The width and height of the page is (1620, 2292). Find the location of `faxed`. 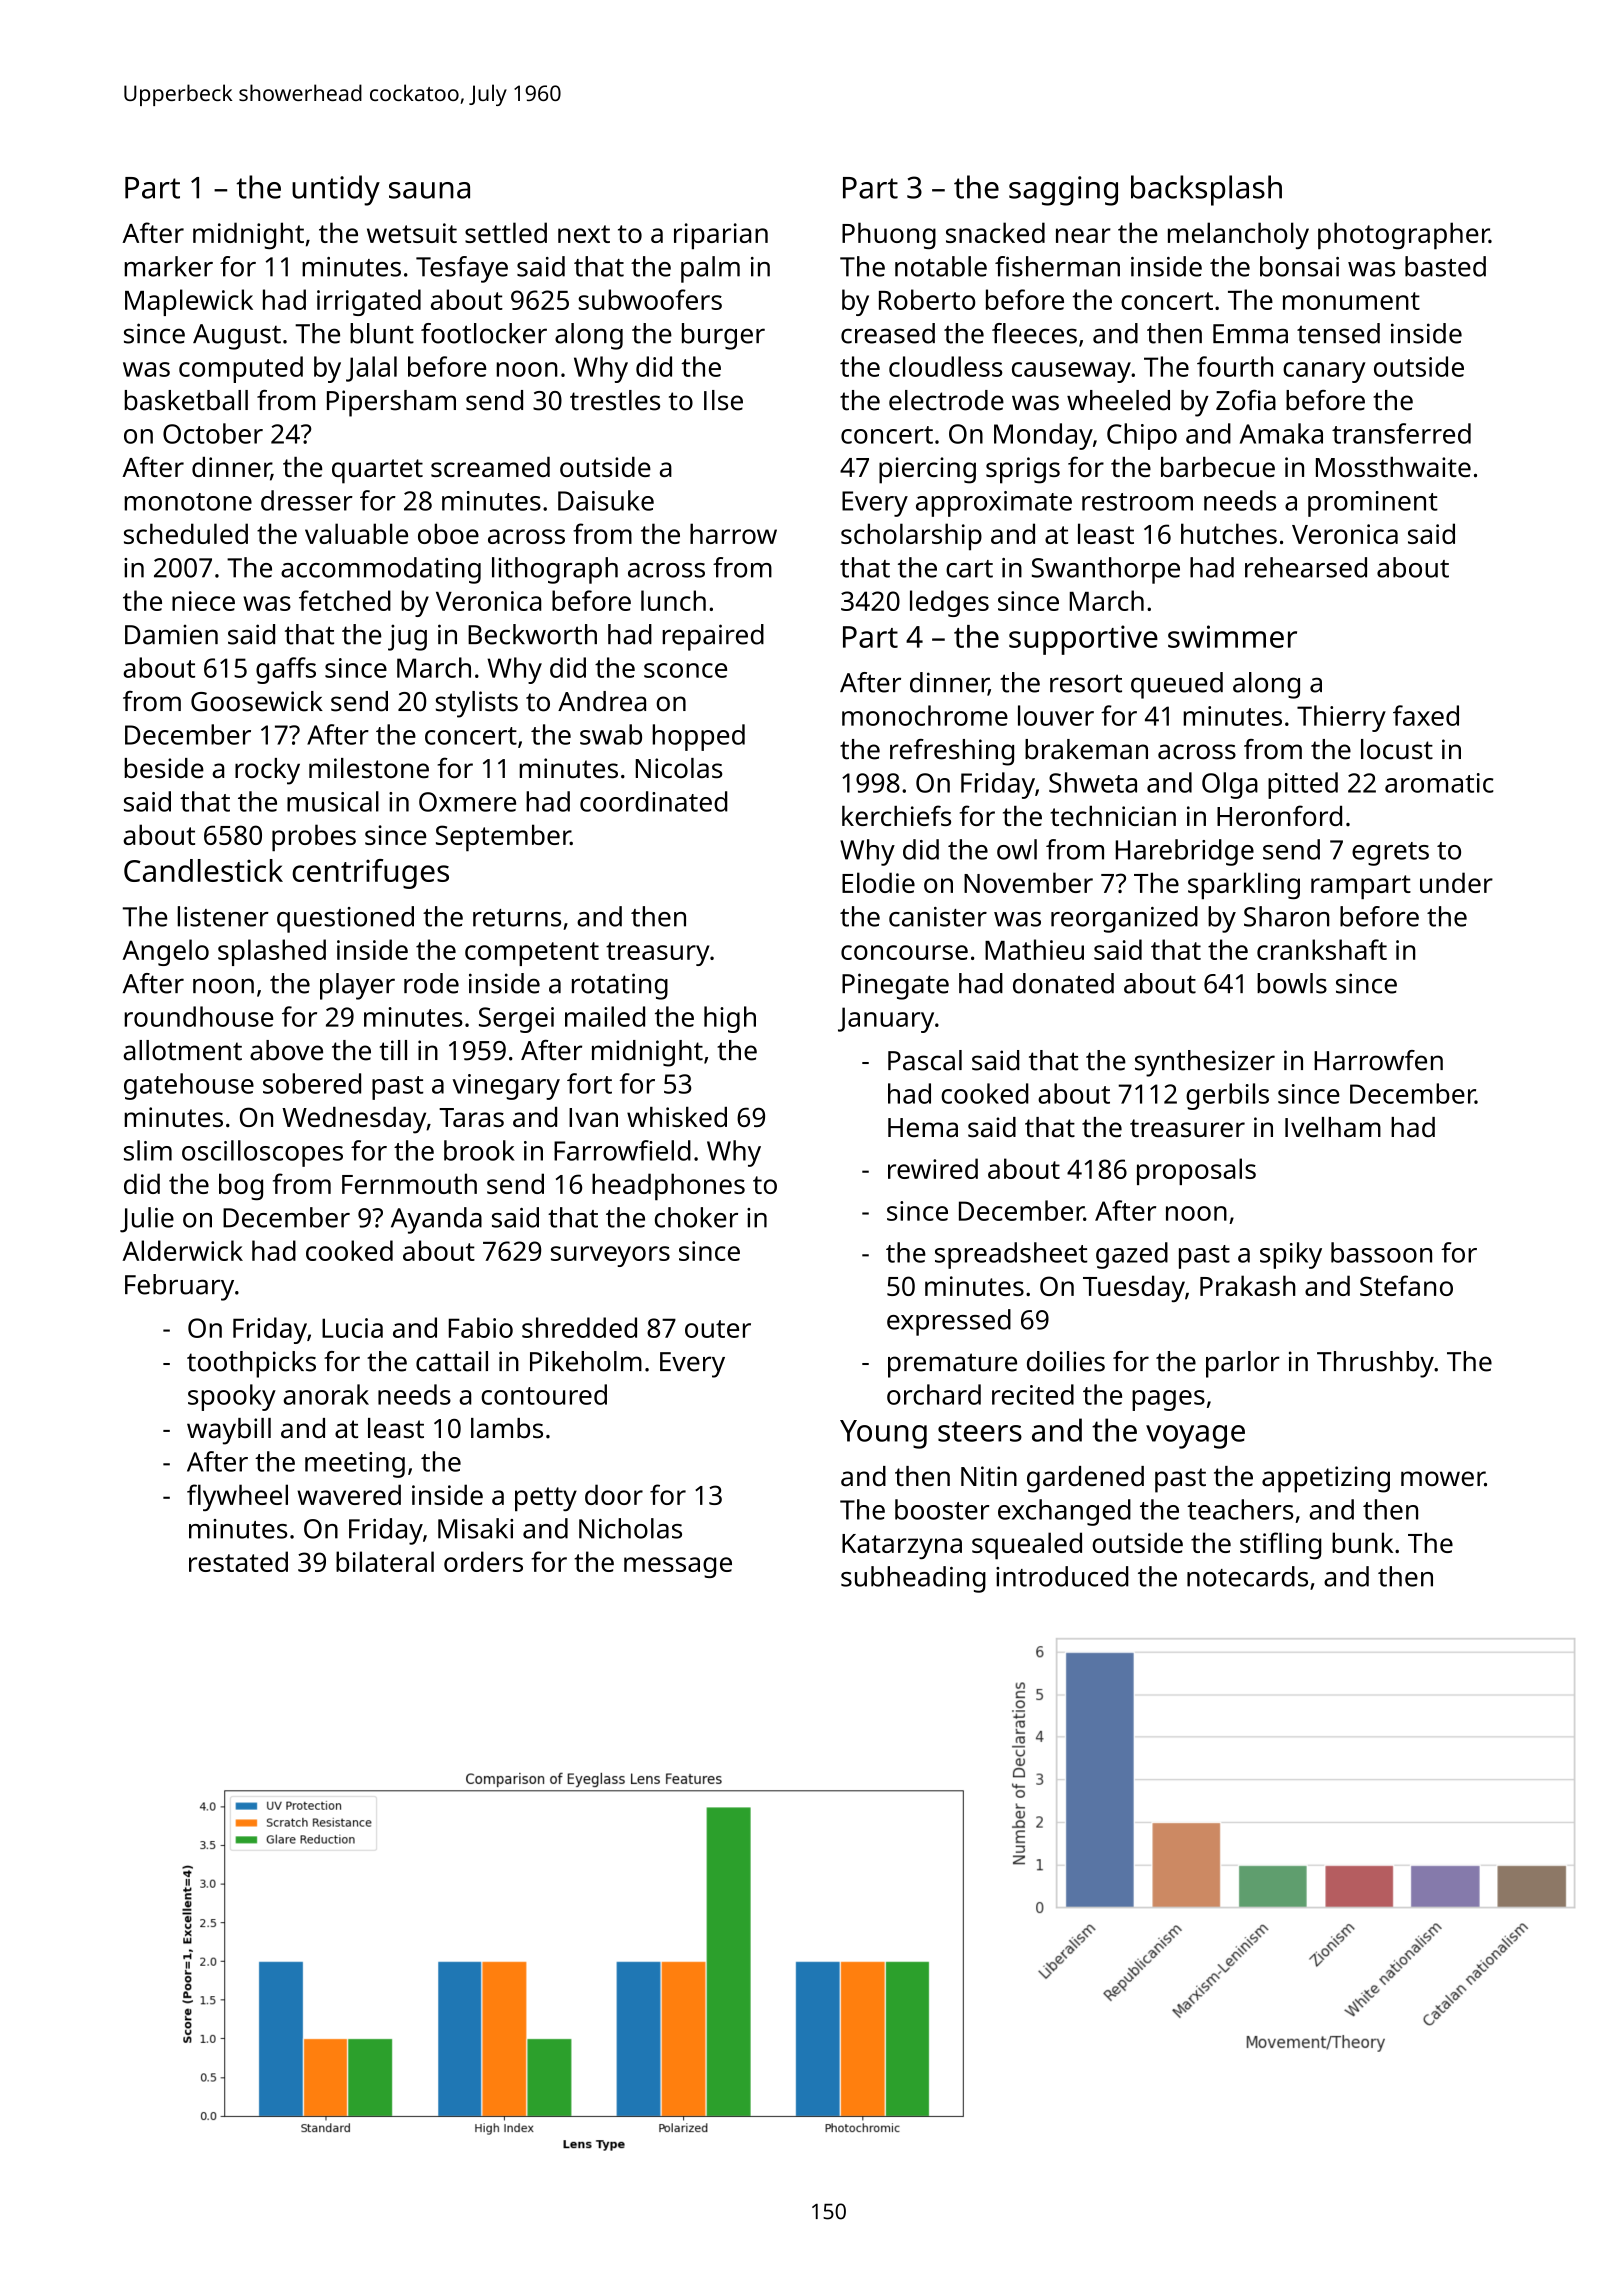

faxed is located at coordinates (1426, 715).
